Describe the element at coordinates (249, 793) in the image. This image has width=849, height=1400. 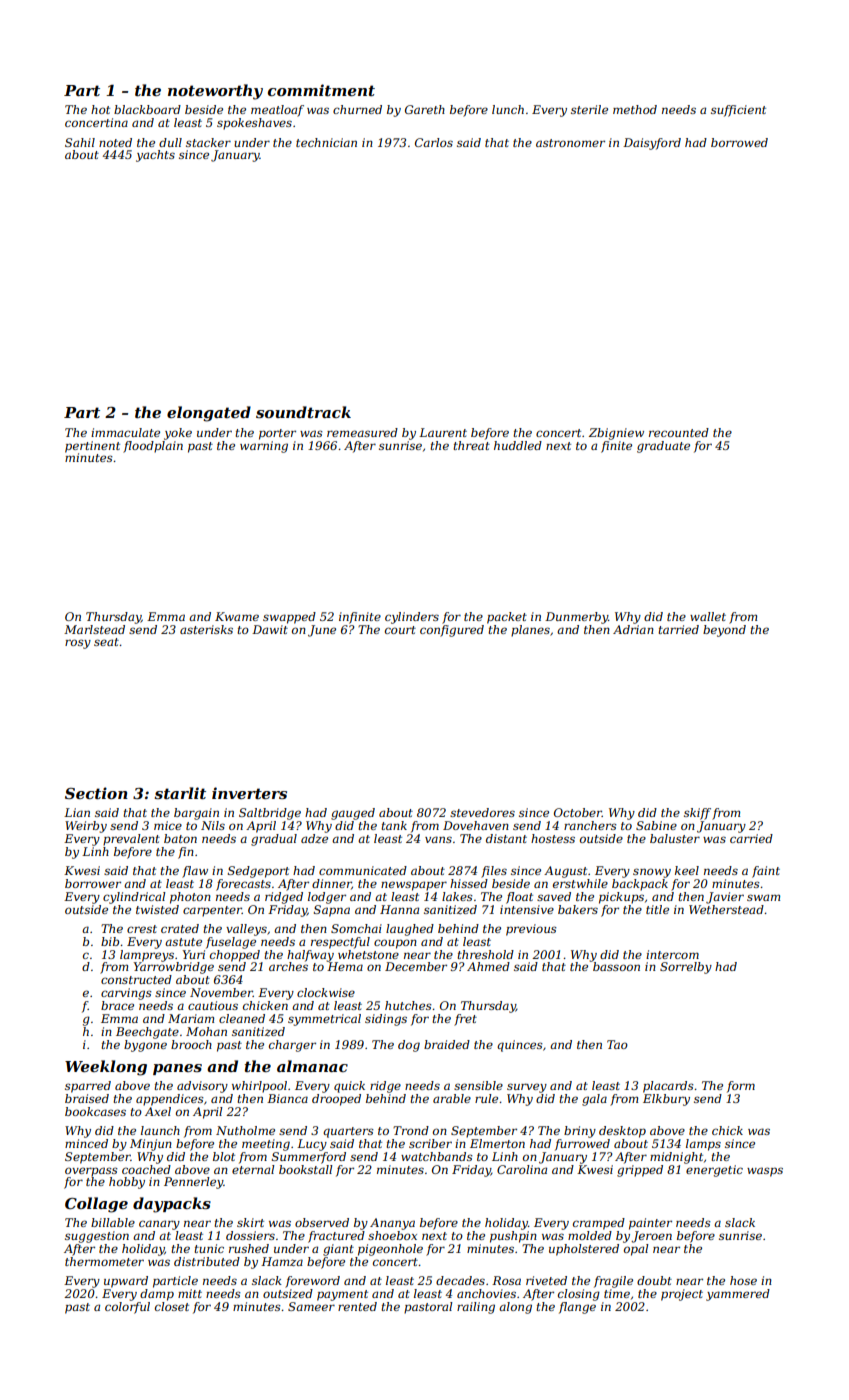
I see `inverters` at that location.
